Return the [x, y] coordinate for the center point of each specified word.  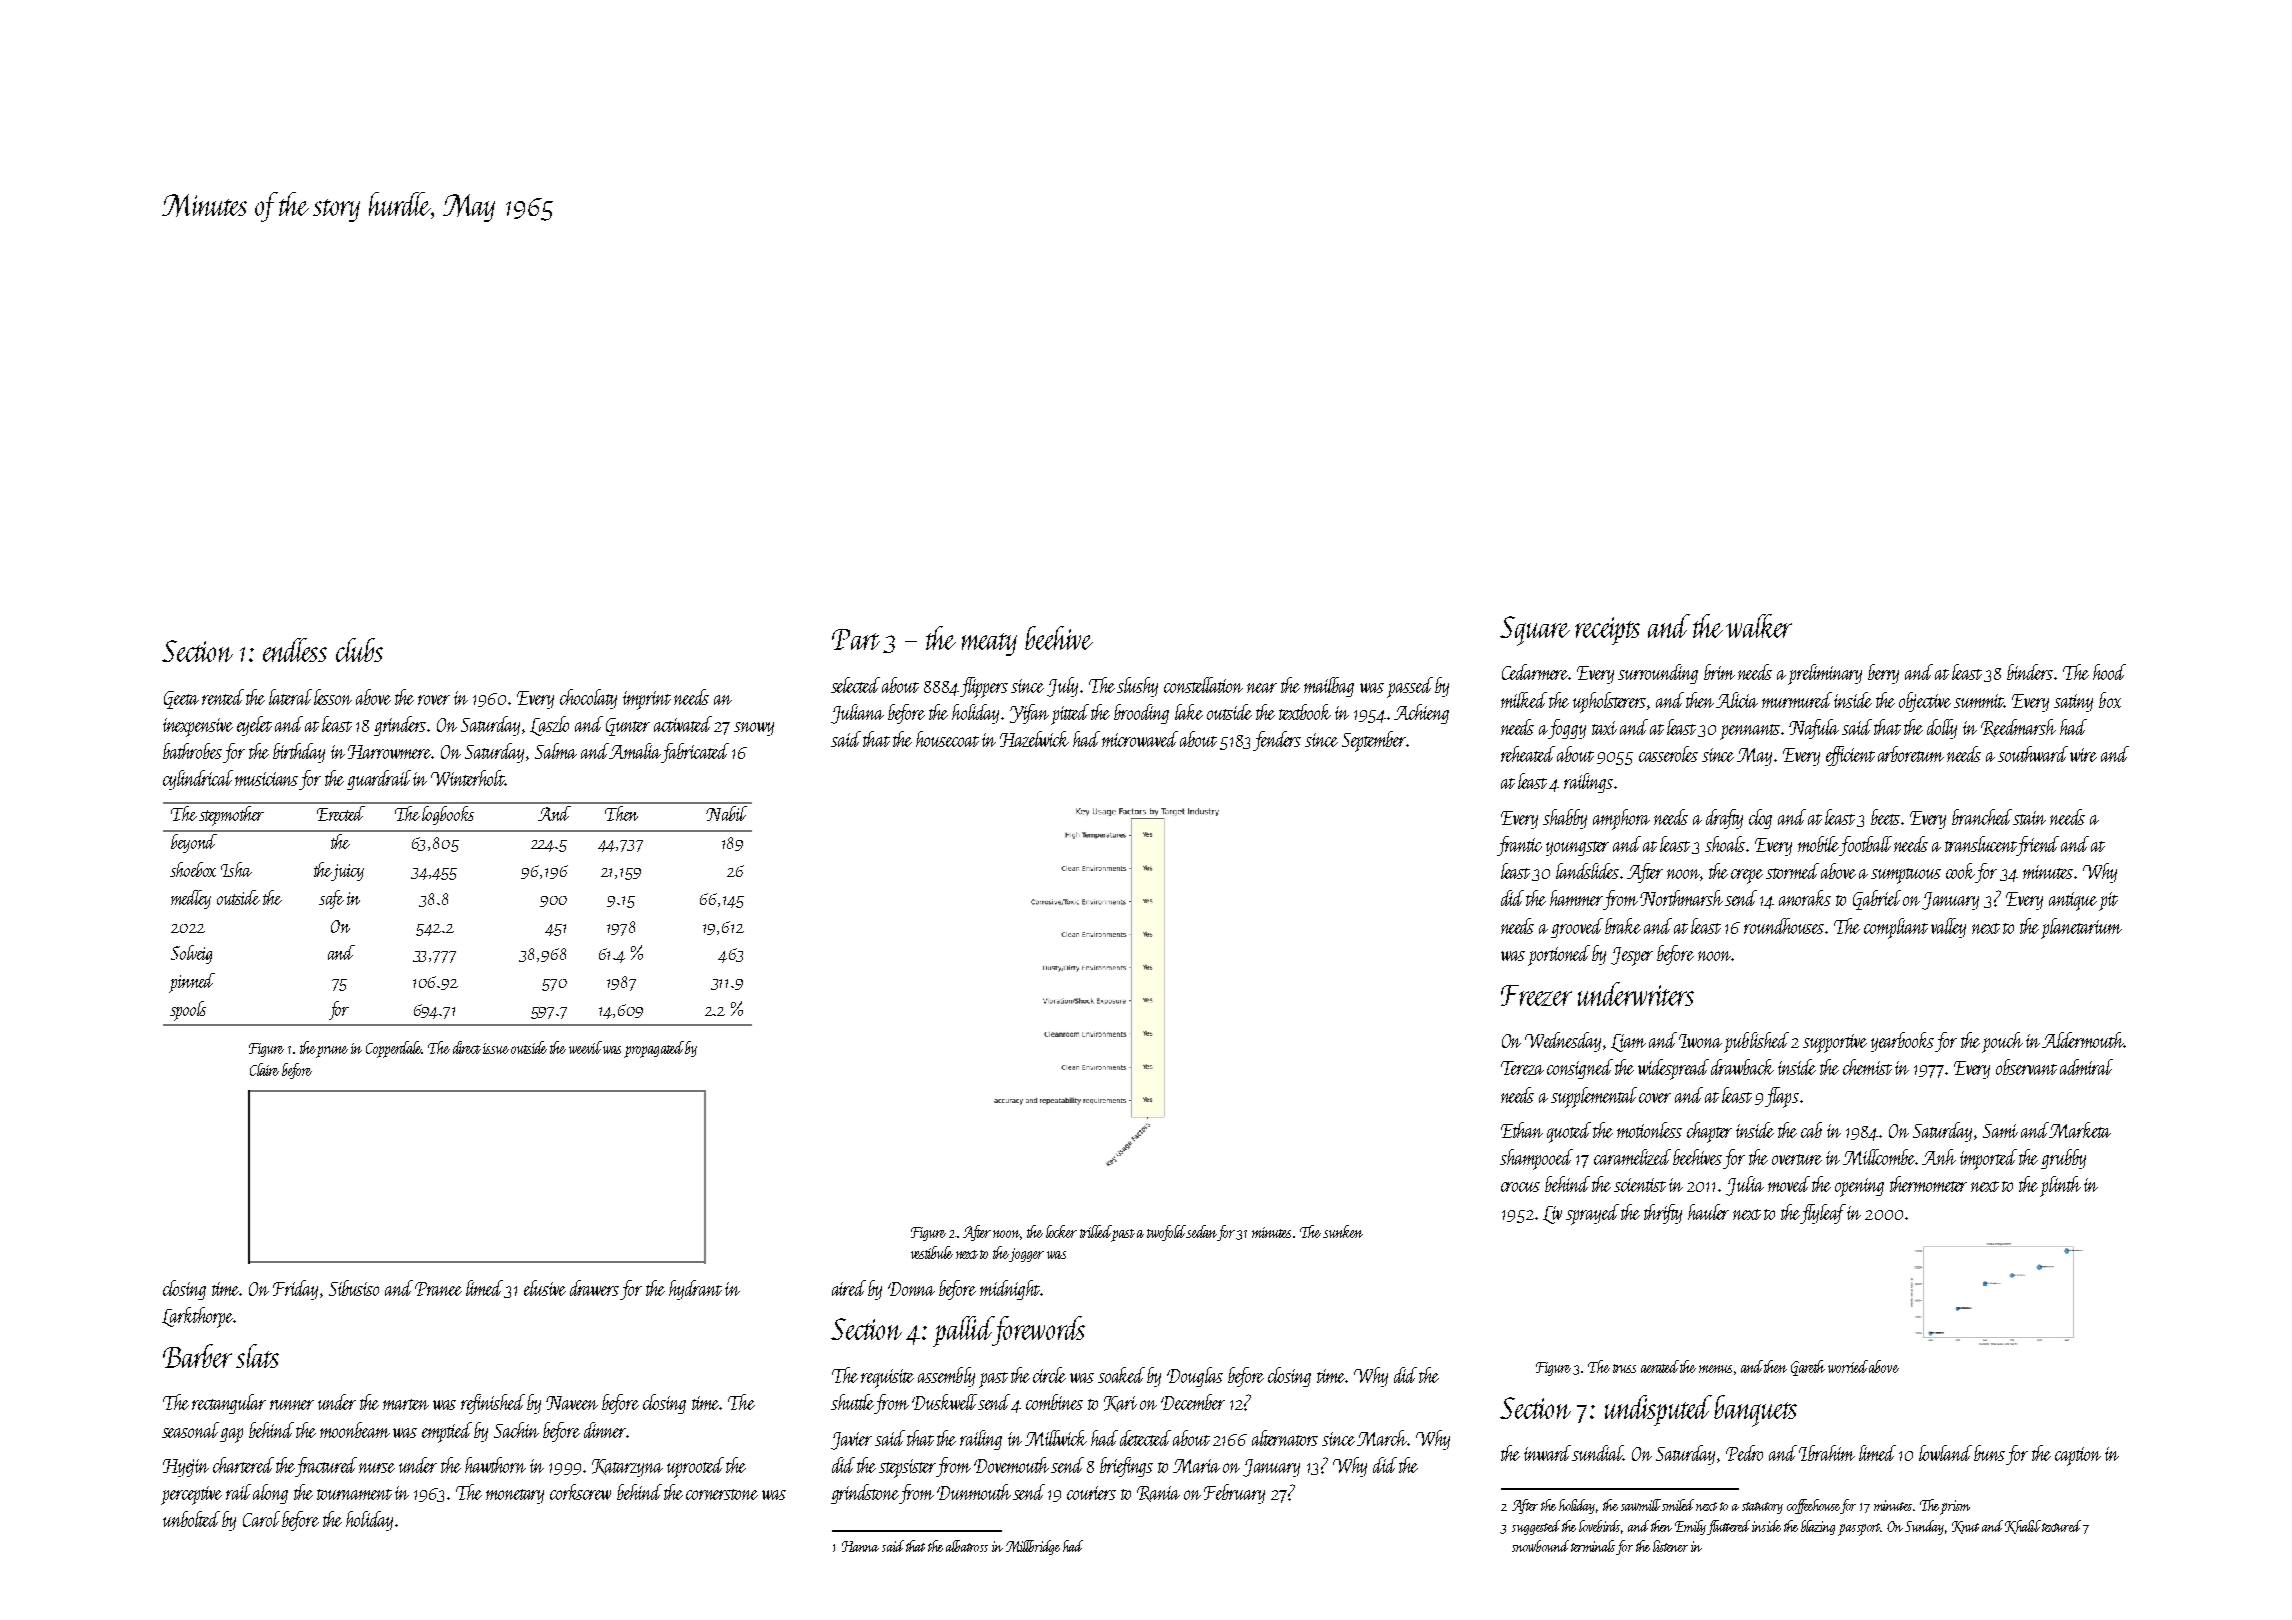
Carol [261, 1519]
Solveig [191, 954]
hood [2109, 672]
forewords [1039, 1331]
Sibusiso [354, 1288]
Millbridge [1033, 1547]
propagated [654, 1049]
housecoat [947, 739]
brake [1623, 926]
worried [1848, 1366]
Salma [556, 751]
